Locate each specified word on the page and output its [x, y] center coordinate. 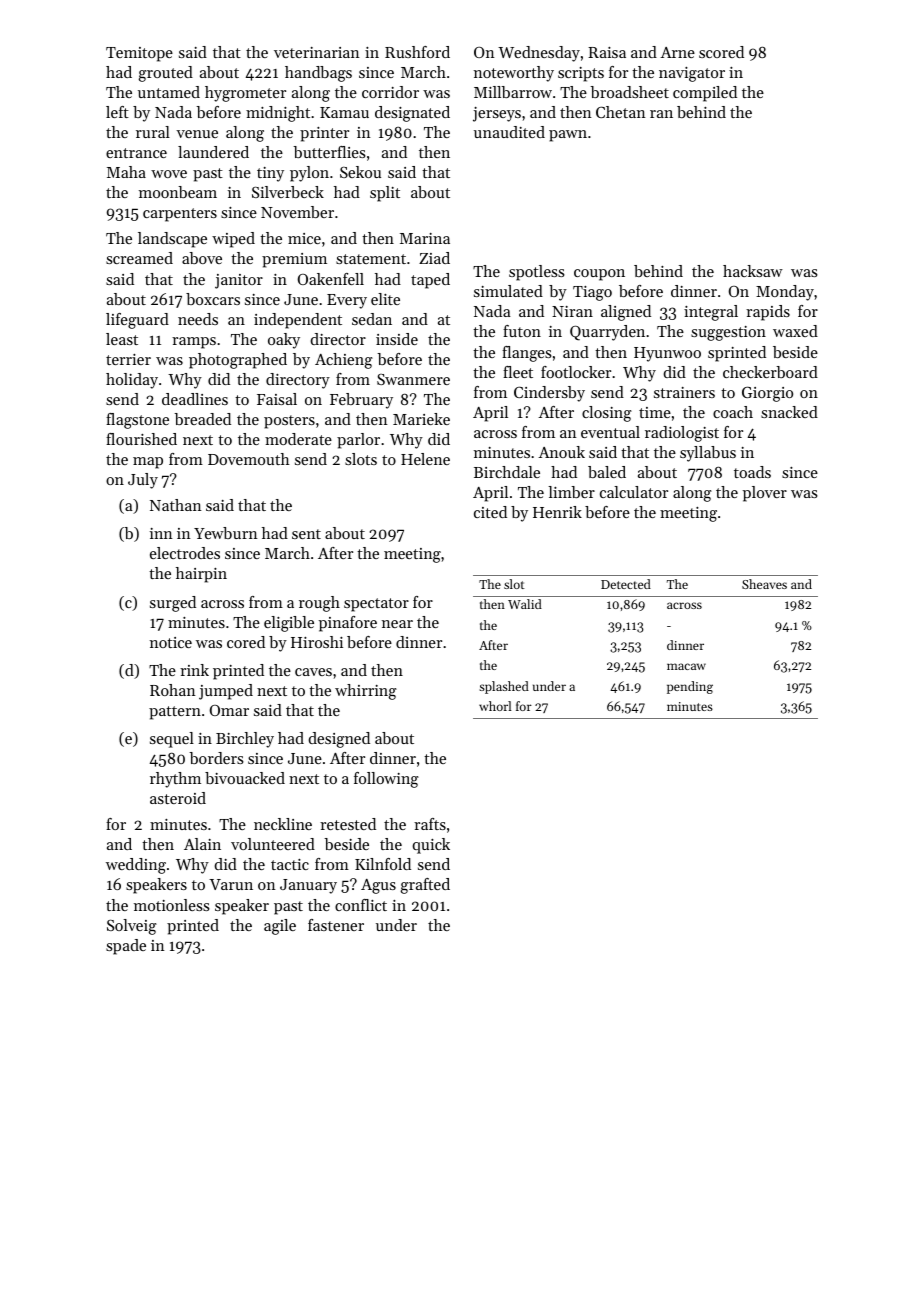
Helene [425, 459]
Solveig [132, 927]
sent [306, 534]
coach [733, 412]
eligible [289, 624]
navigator [692, 74]
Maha [126, 172]
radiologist [682, 434]
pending [690, 687]
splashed [504, 687]
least [122, 339]
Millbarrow [513, 92]
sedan [372, 319]
